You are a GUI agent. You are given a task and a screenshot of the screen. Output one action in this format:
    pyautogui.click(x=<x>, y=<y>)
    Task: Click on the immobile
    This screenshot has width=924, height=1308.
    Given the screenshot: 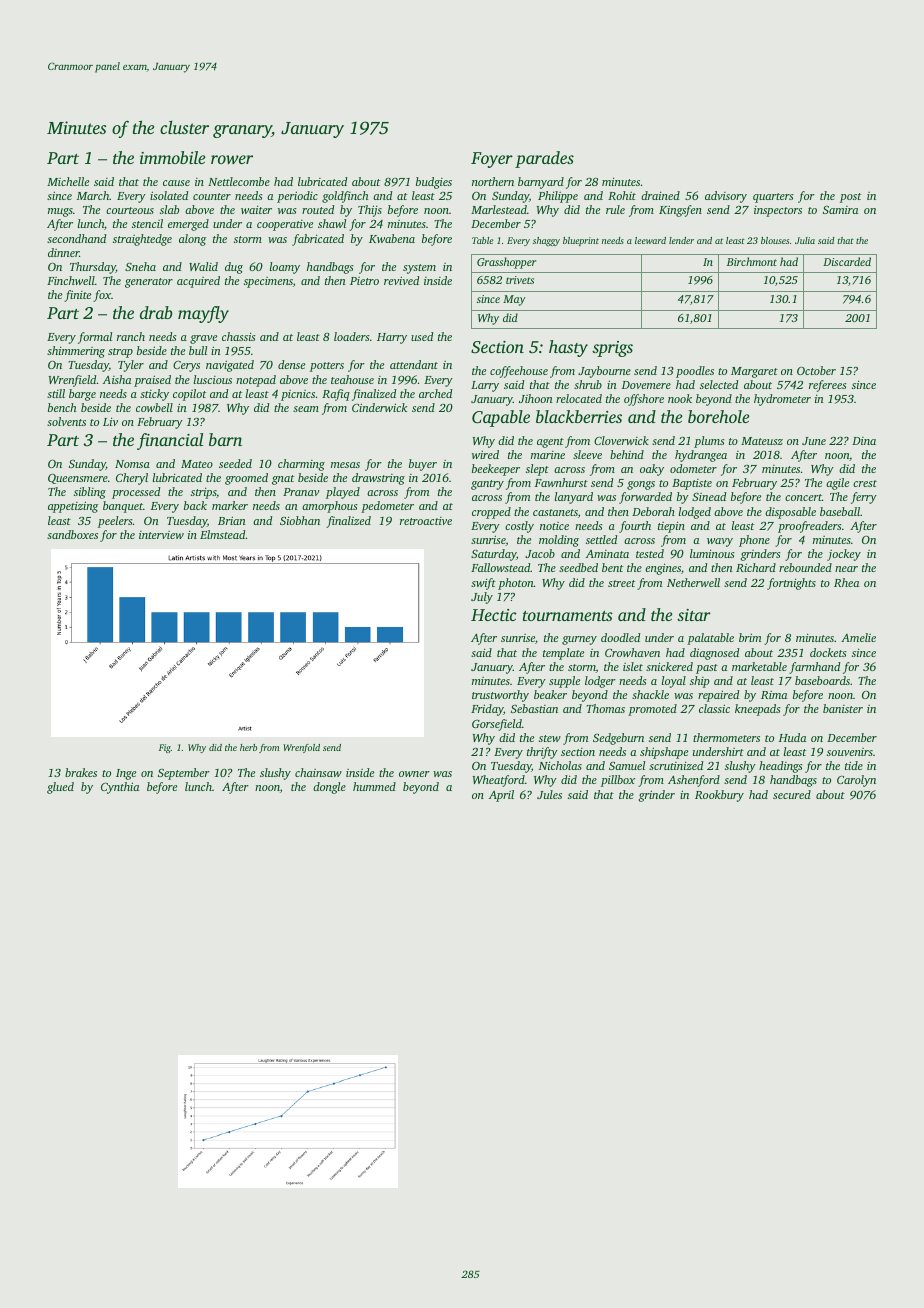 What is the action you would take?
    pyautogui.click(x=172, y=157)
